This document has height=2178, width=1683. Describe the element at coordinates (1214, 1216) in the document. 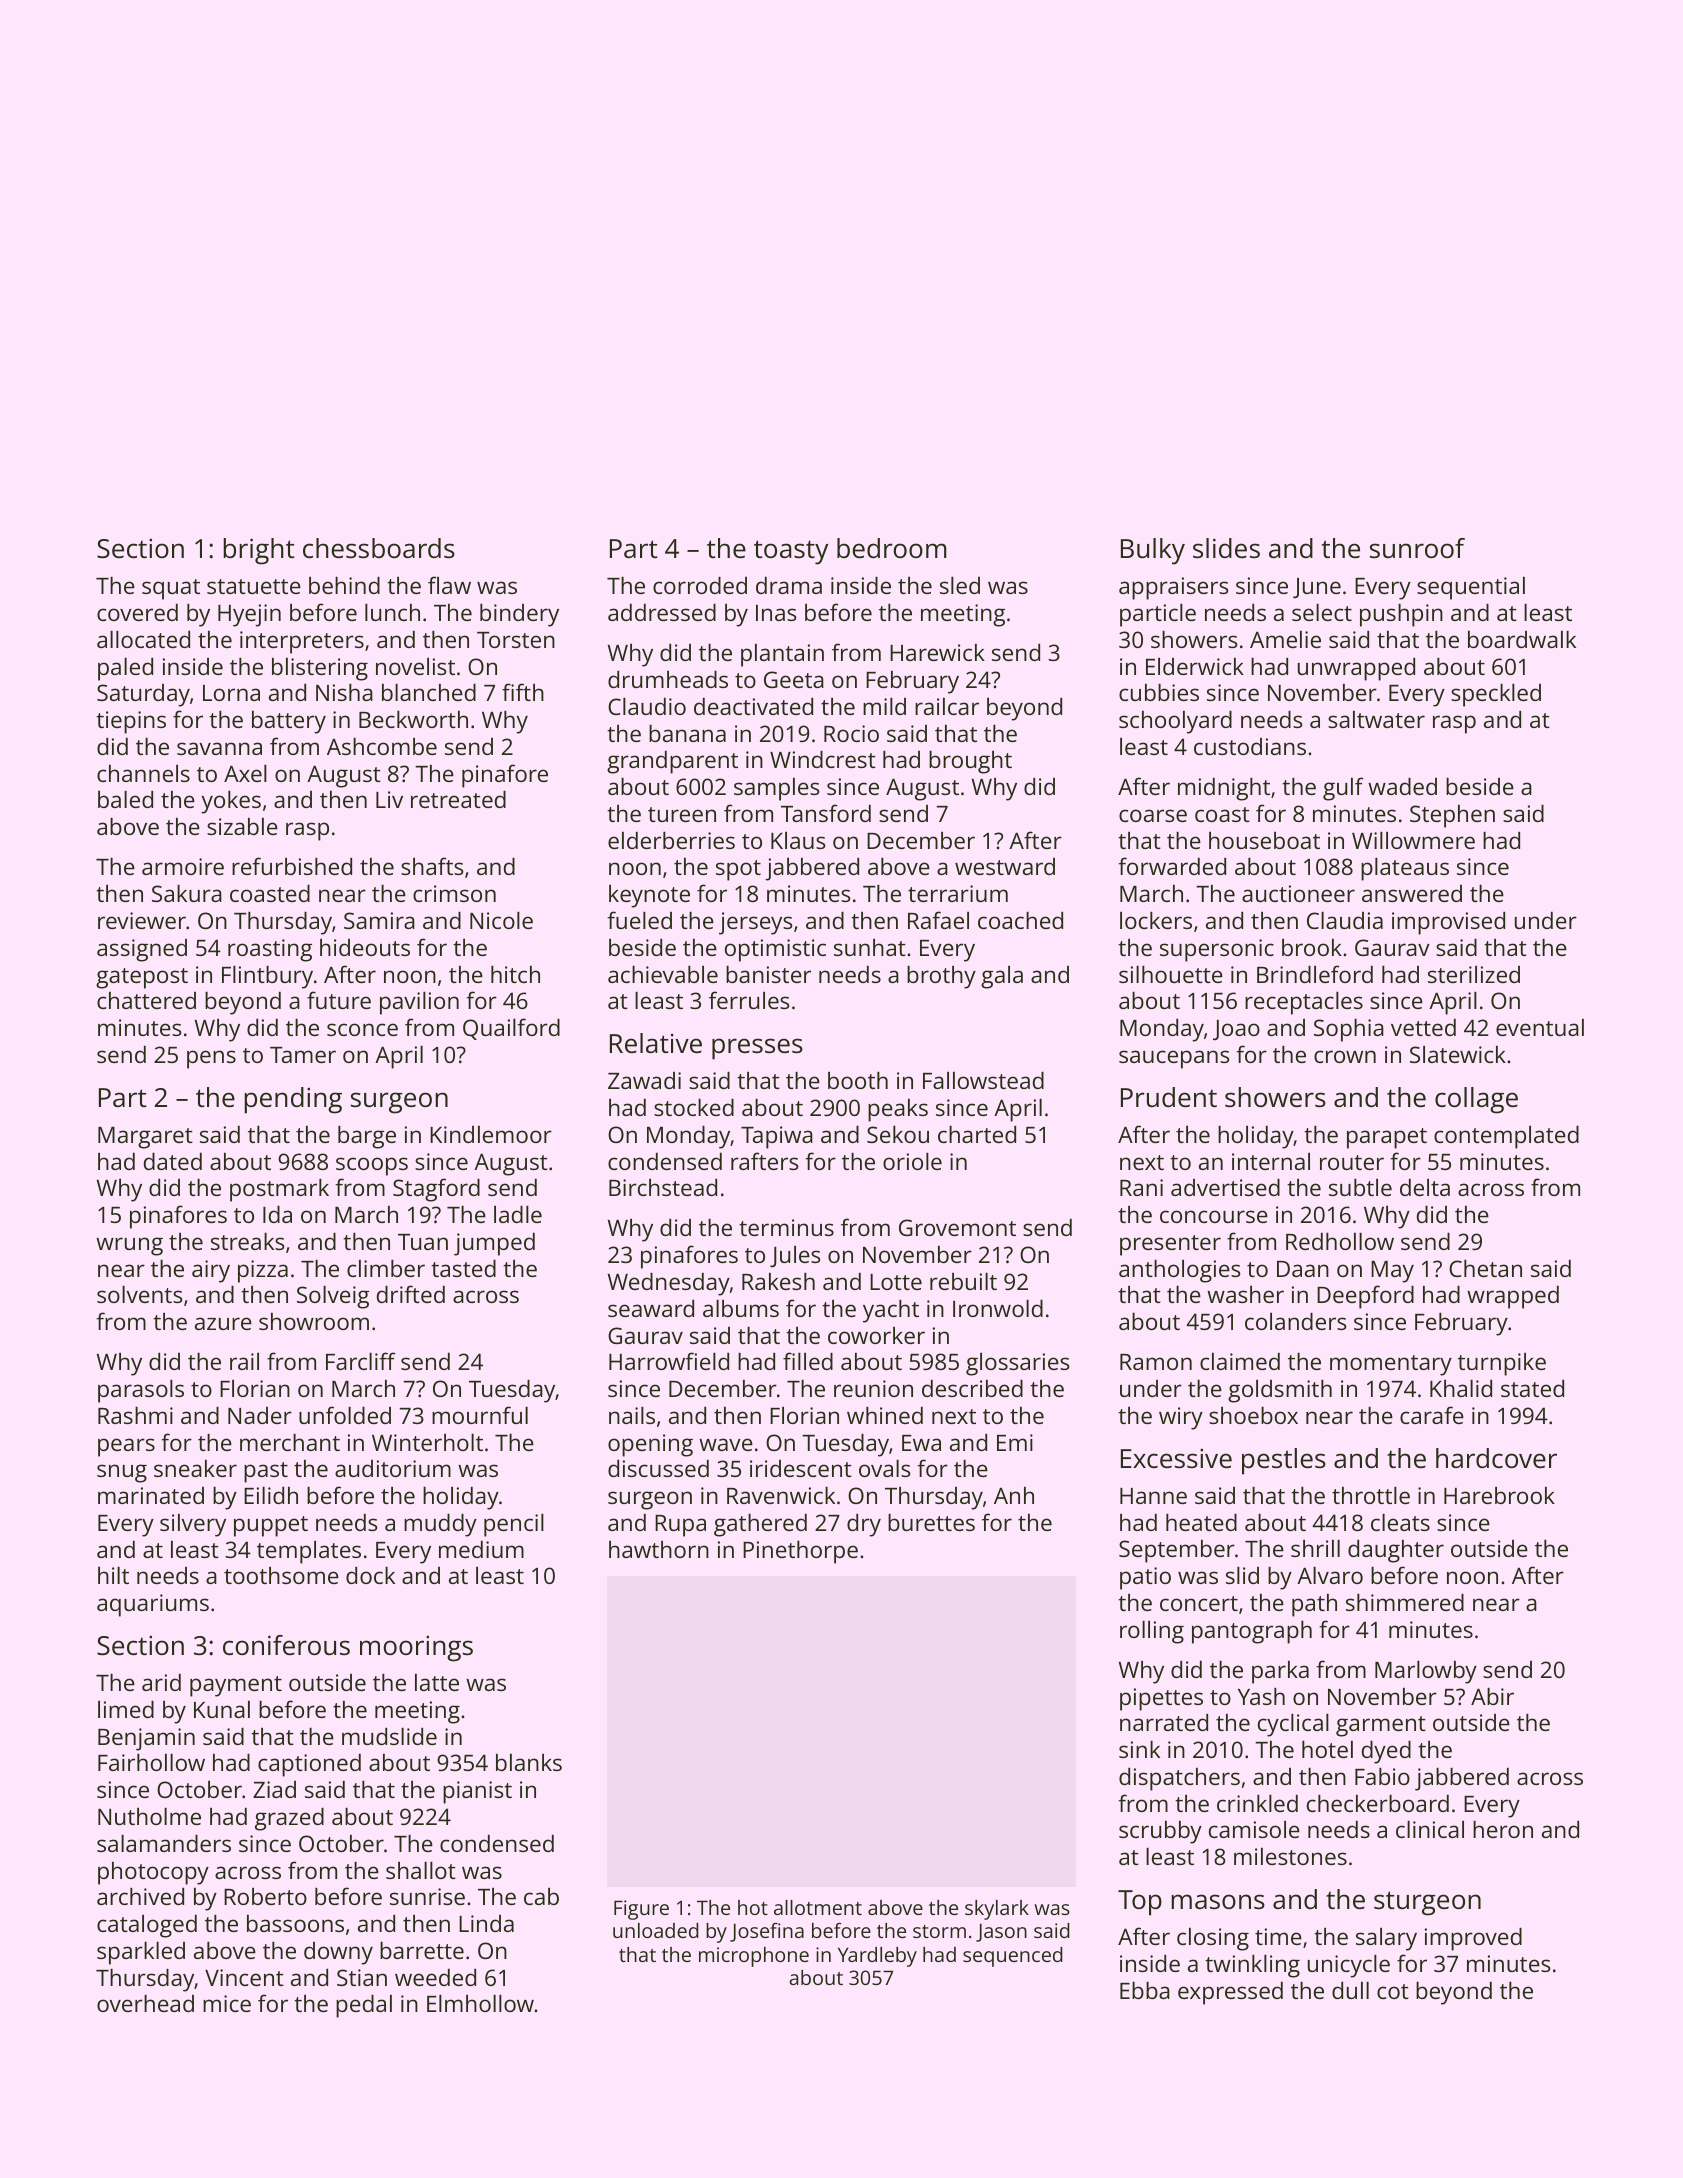

I see `concourse` at that location.
